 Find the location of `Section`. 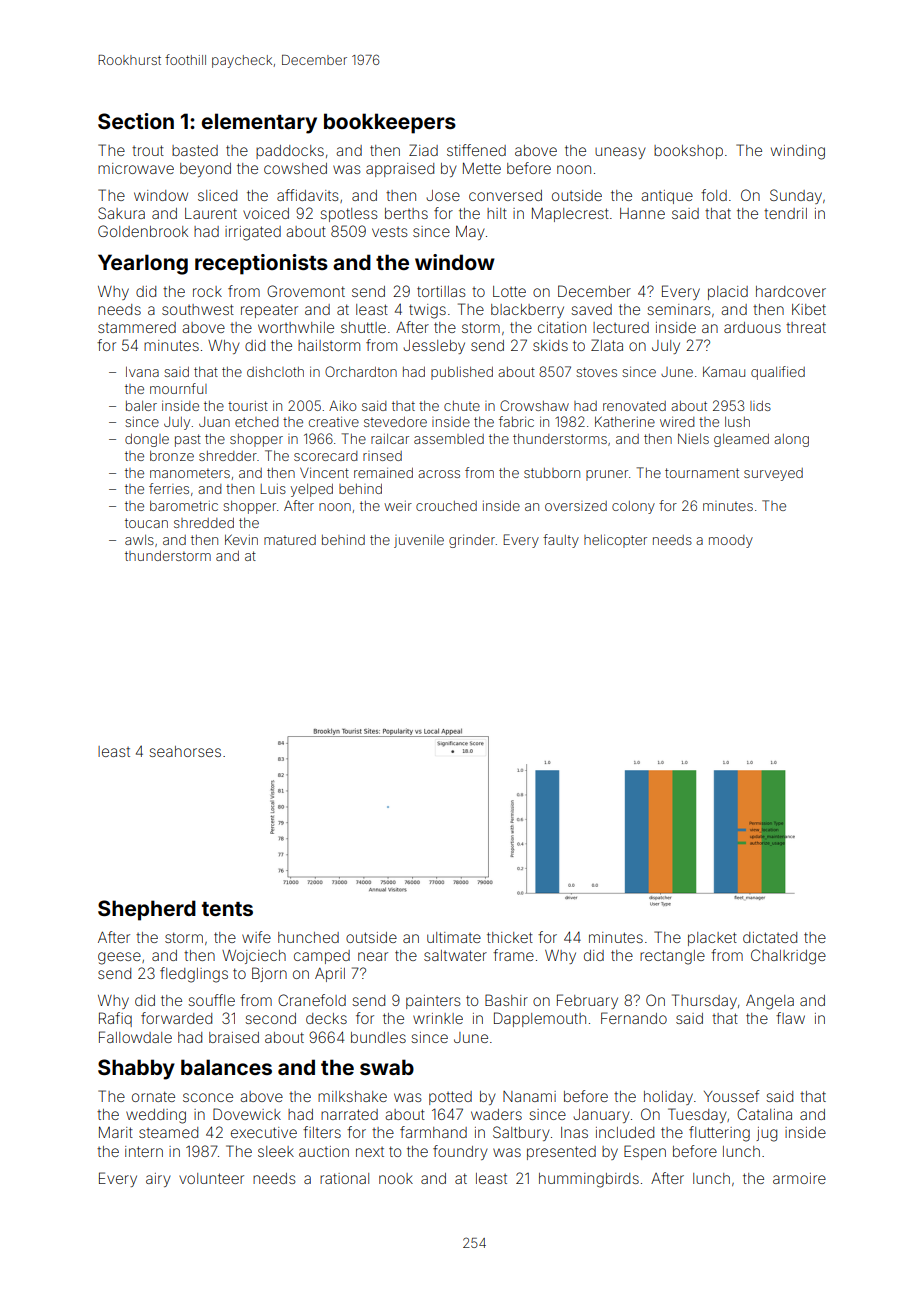

Section is located at coordinates (136, 121).
